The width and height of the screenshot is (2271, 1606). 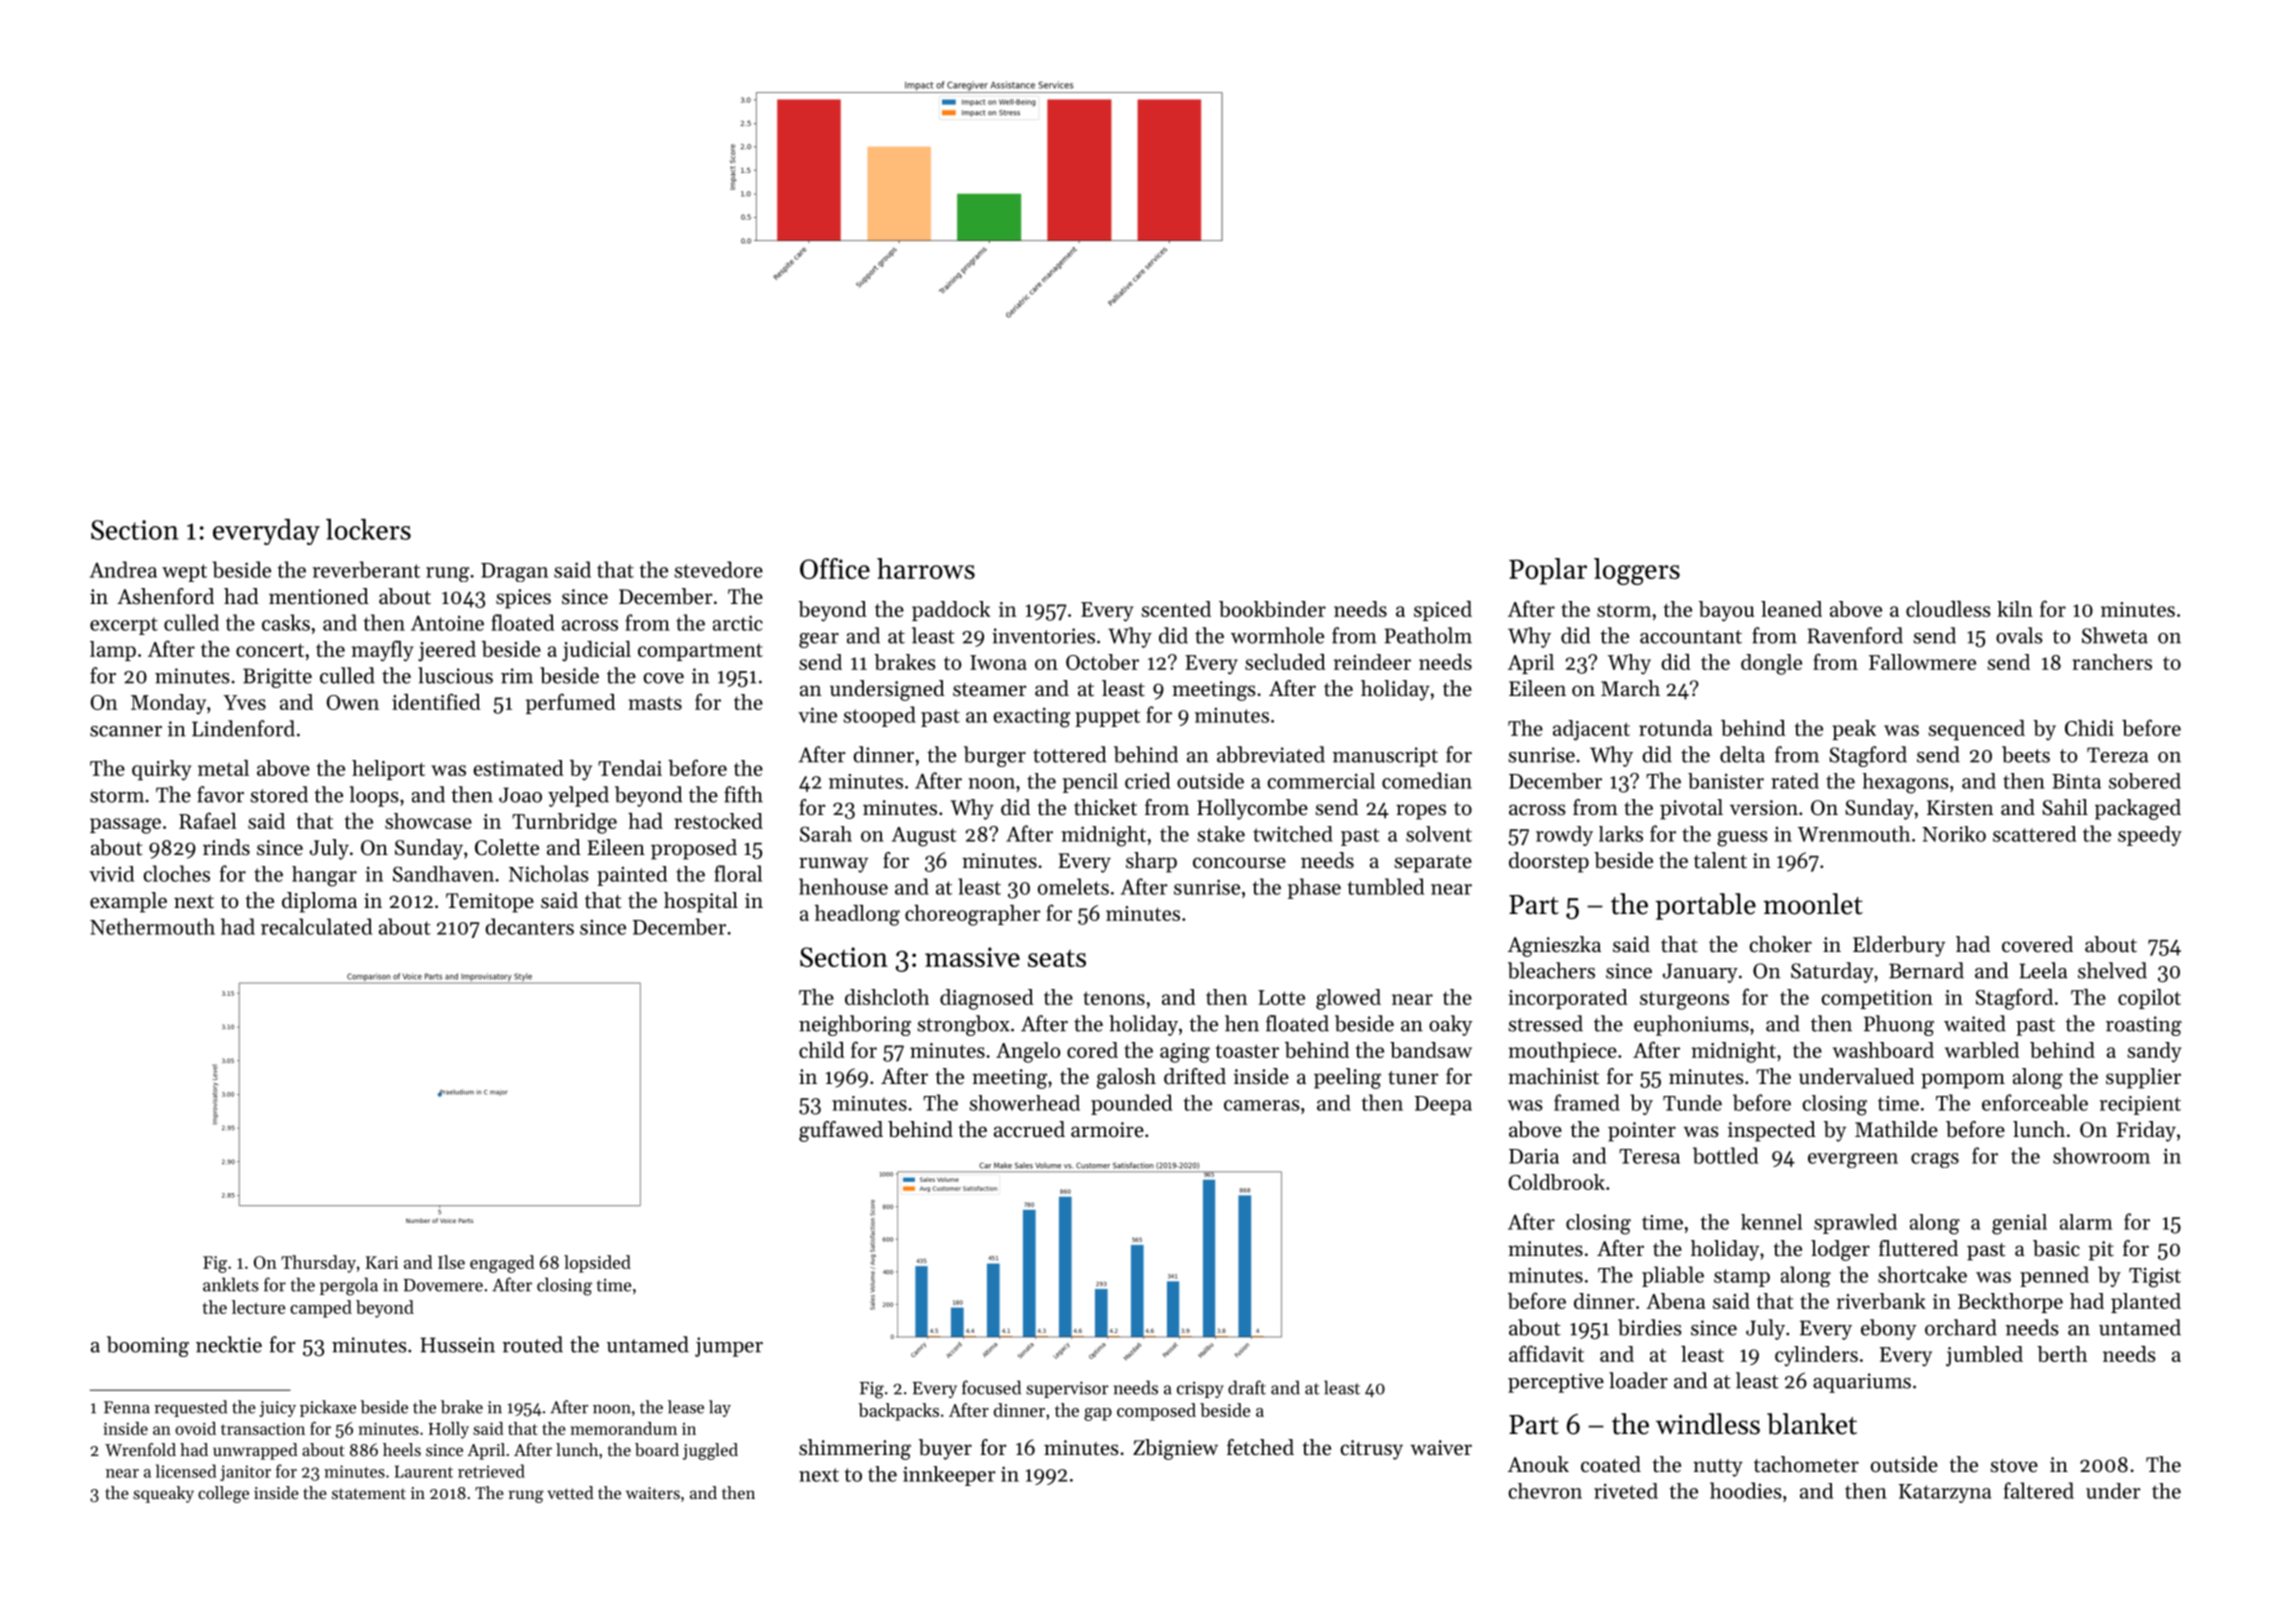 I want to click on lockers, so click(x=368, y=529).
